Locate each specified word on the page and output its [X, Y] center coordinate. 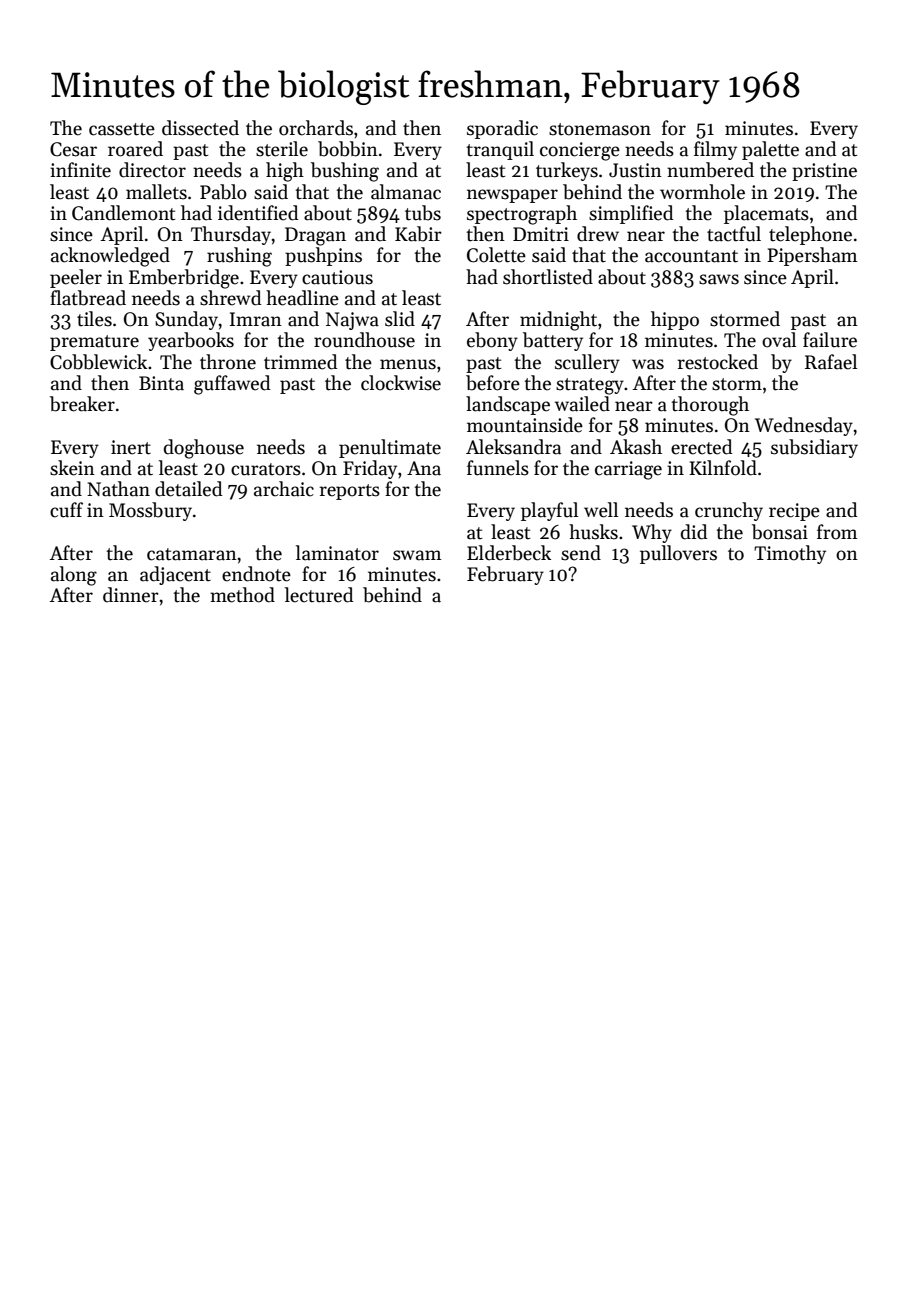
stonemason [600, 129]
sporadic [502, 129]
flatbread [88, 298]
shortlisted [548, 277]
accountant [691, 256]
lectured [319, 595]
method [242, 595]
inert [131, 447]
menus [408, 364]
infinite [80, 170]
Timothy [790, 554]
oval [779, 340]
